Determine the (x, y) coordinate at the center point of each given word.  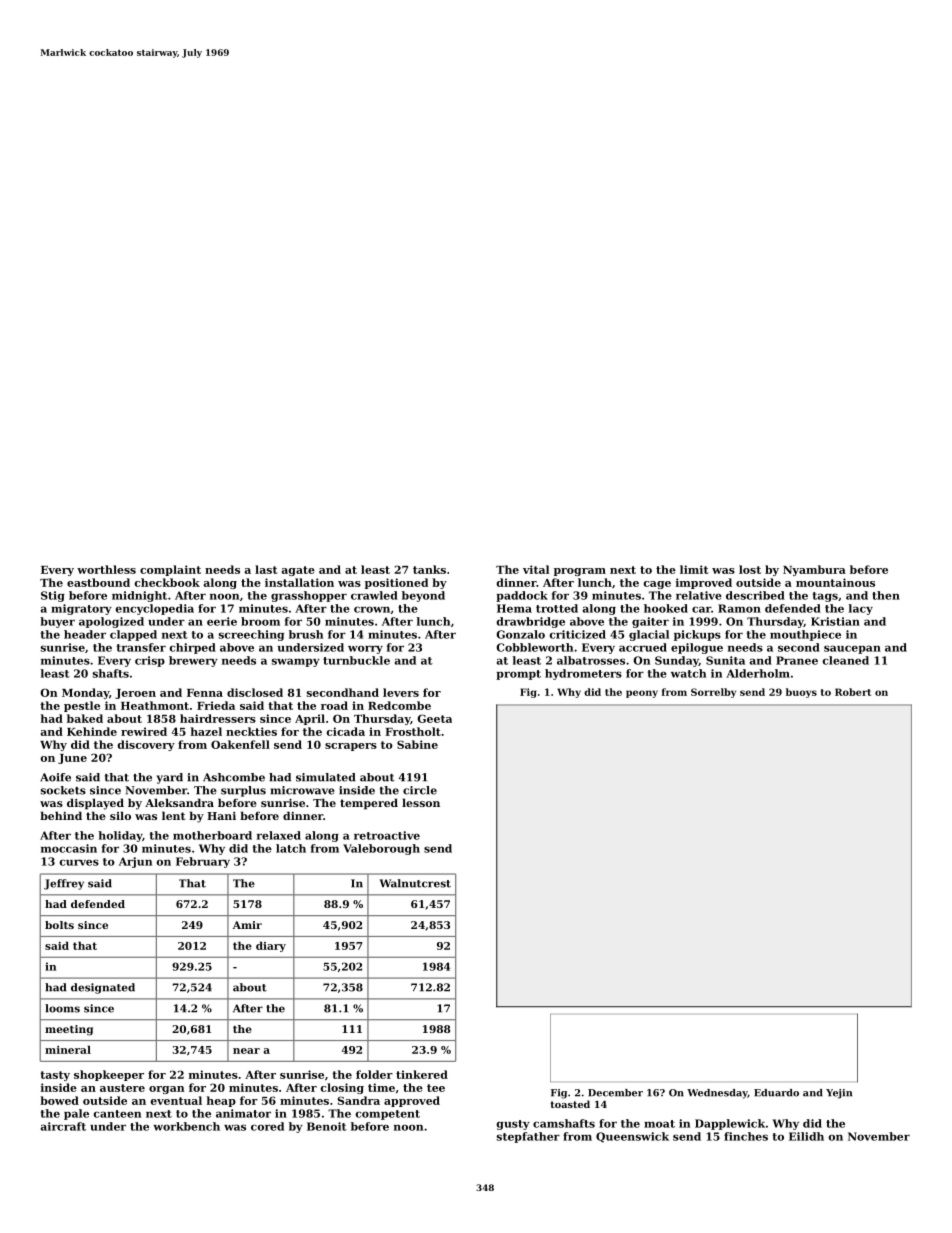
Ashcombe (234, 777)
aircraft (63, 1126)
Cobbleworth (534, 647)
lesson (421, 802)
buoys (801, 693)
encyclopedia (154, 609)
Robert (853, 692)
